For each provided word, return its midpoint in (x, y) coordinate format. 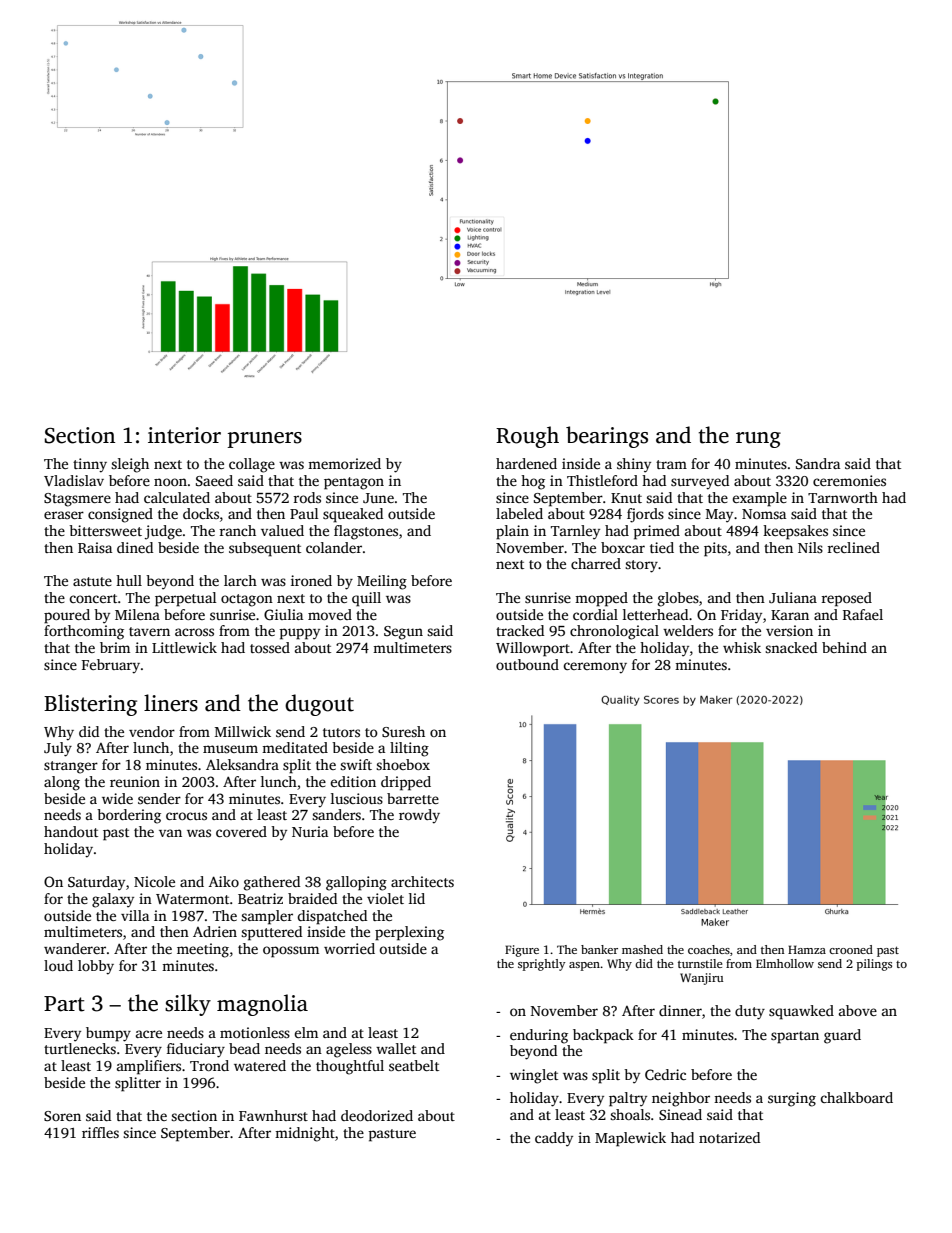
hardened (526, 463)
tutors (341, 732)
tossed (270, 647)
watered (260, 1065)
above (858, 1010)
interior (184, 435)
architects (422, 881)
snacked (791, 647)
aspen (584, 966)
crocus (186, 816)
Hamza (807, 949)
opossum (291, 952)
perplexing (409, 933)
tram (671, 464)
